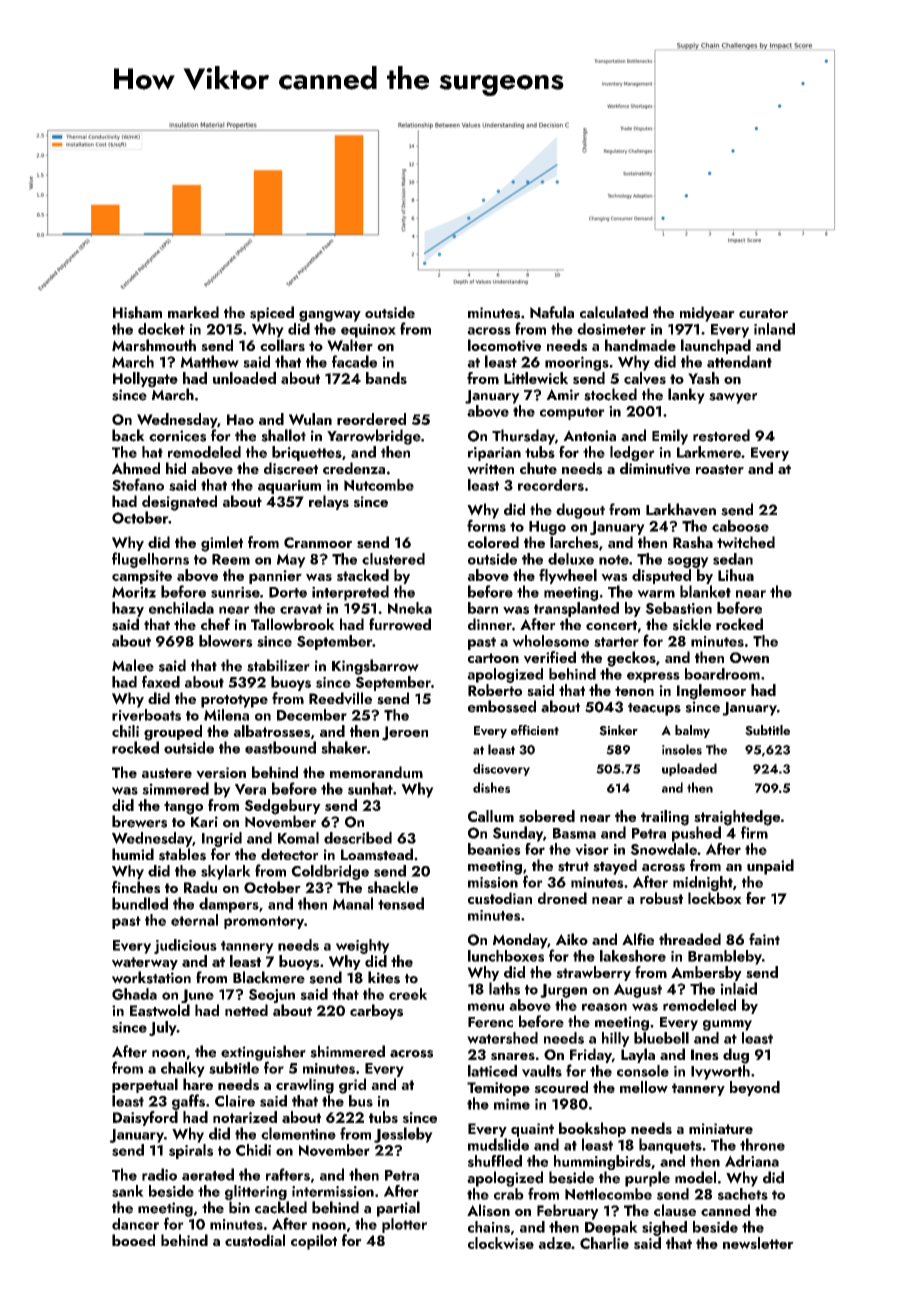  I want to click on booed, so click(133, 1240).
